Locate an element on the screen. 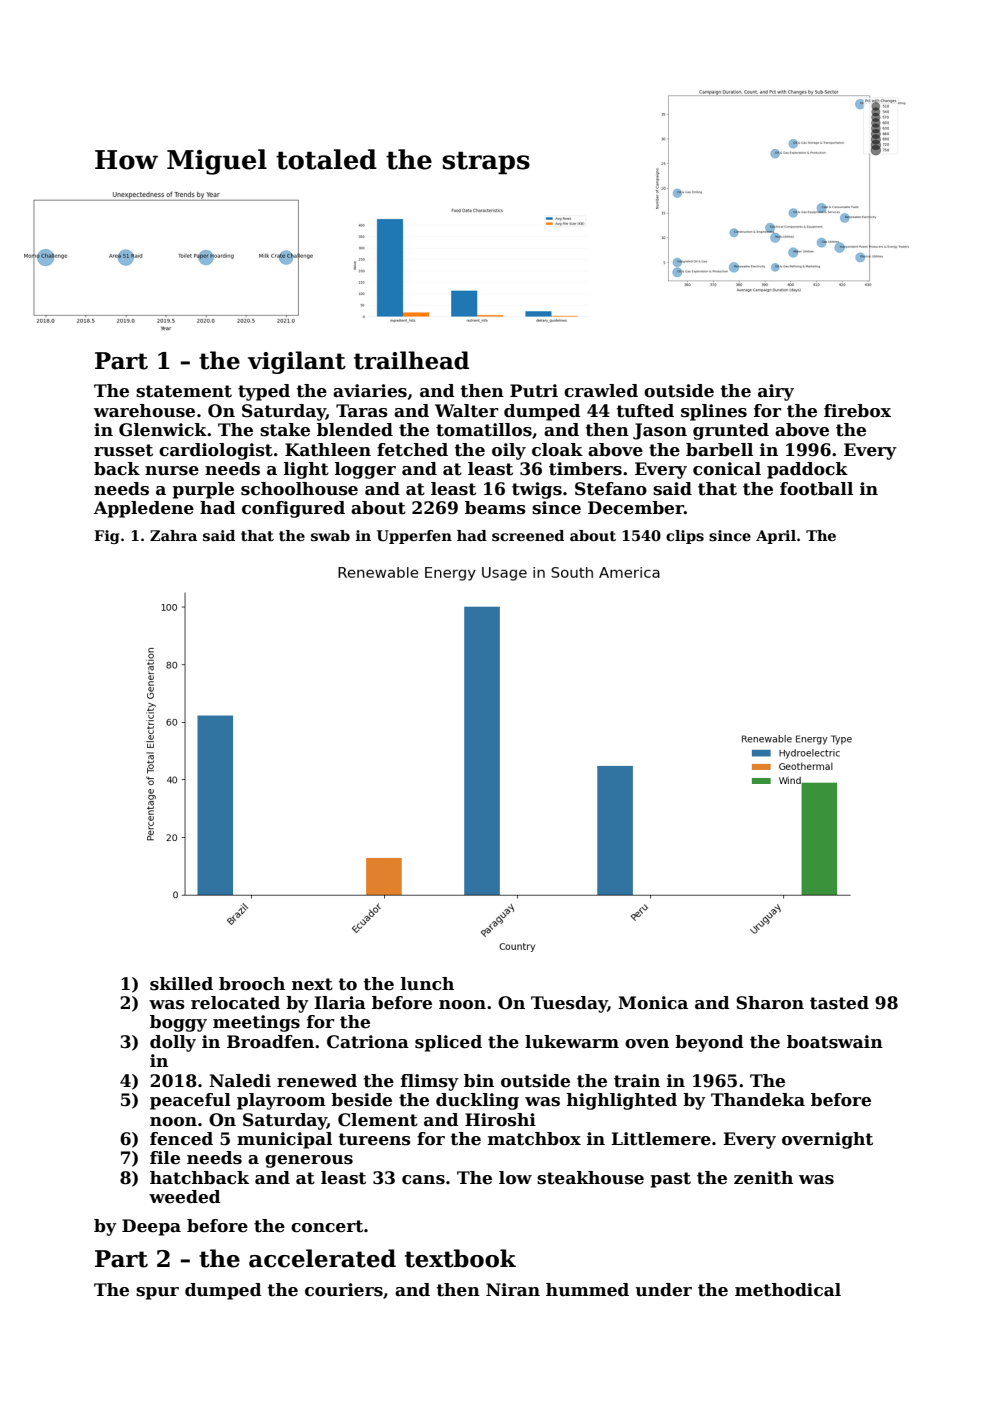  dolly is located at coordinates (173, 1043).
